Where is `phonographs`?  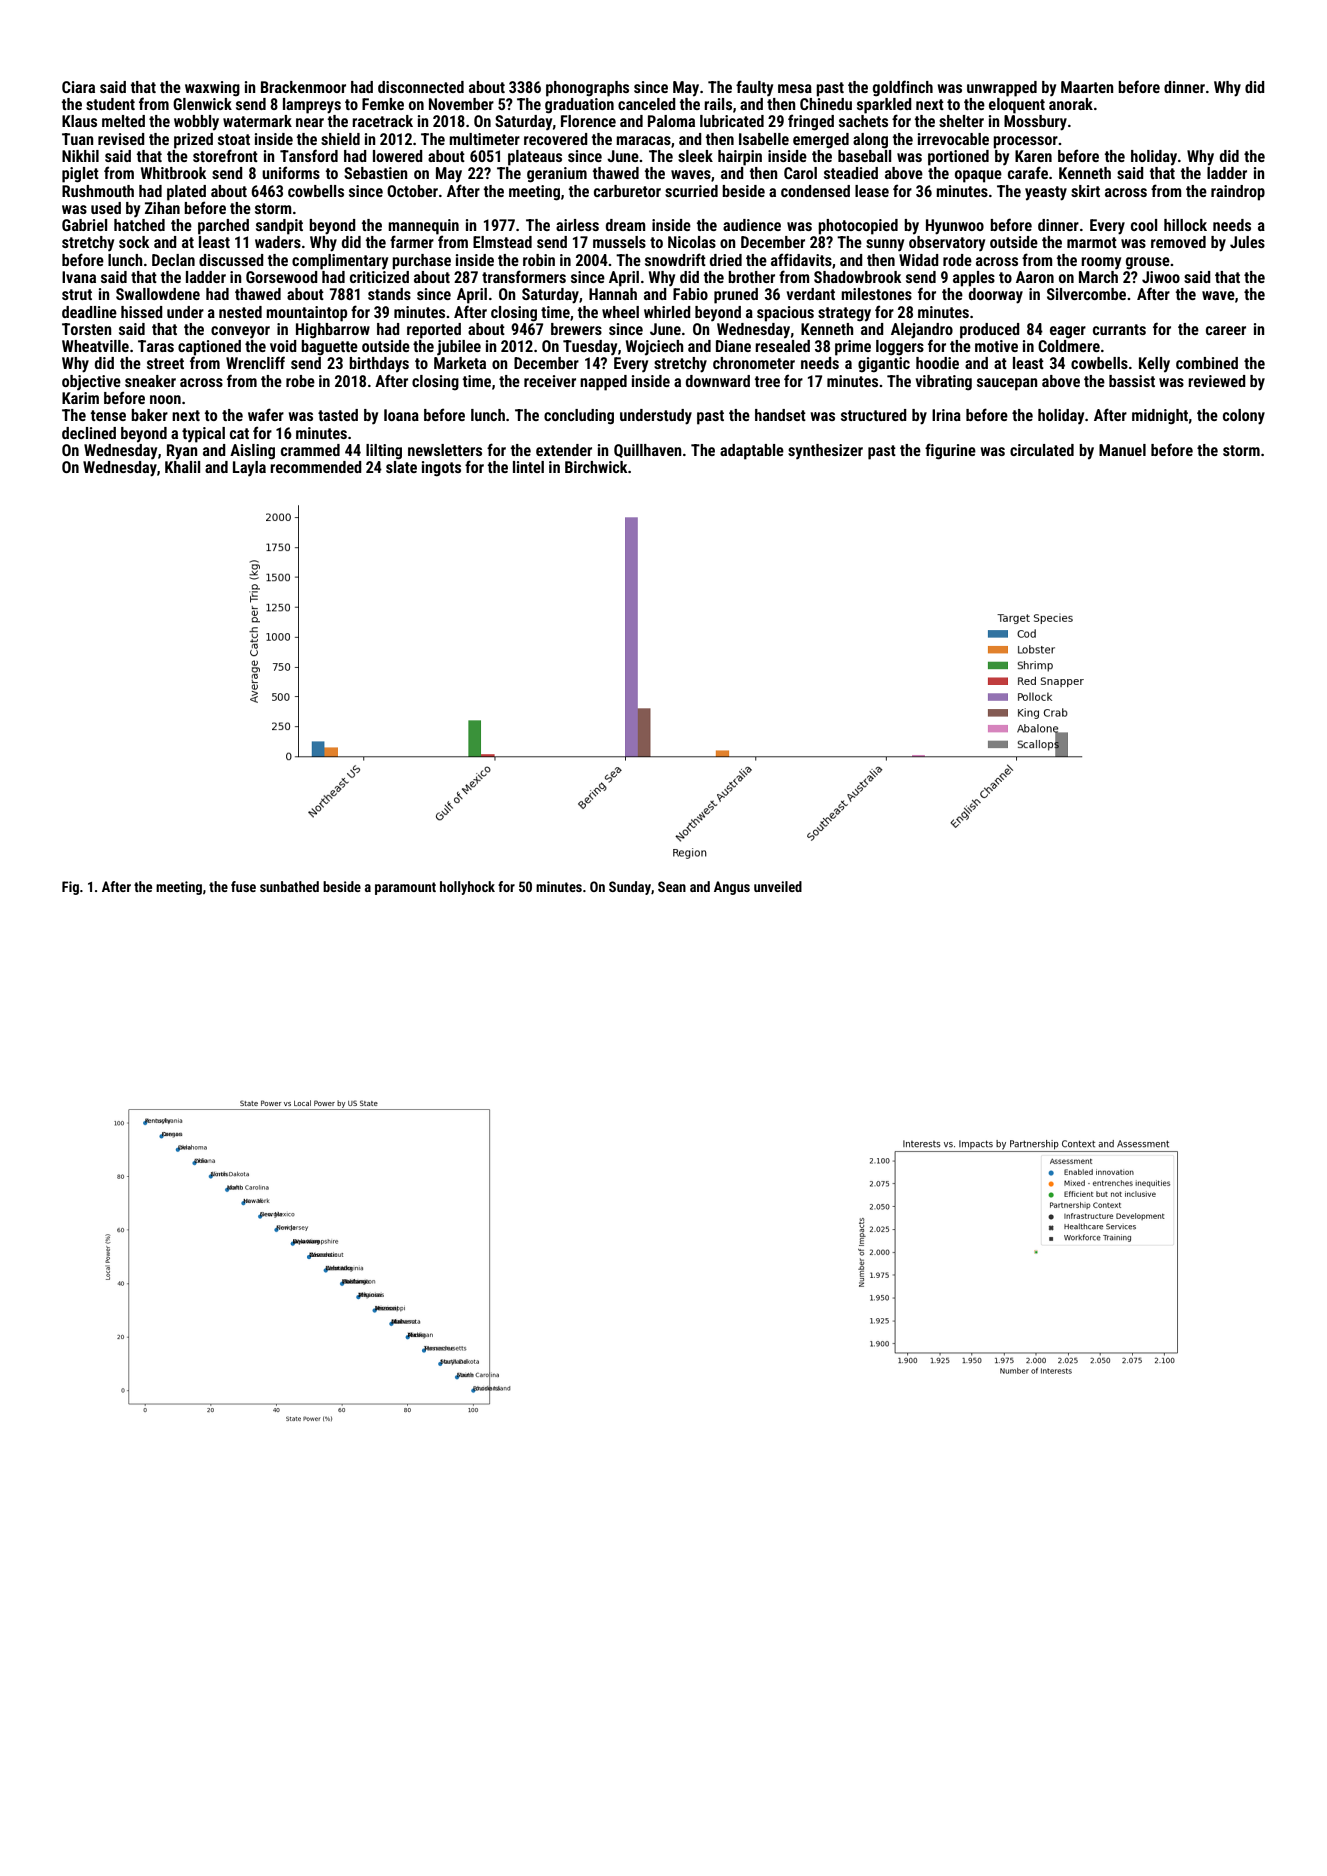
phonographs is located at coordinates (587, 89).
